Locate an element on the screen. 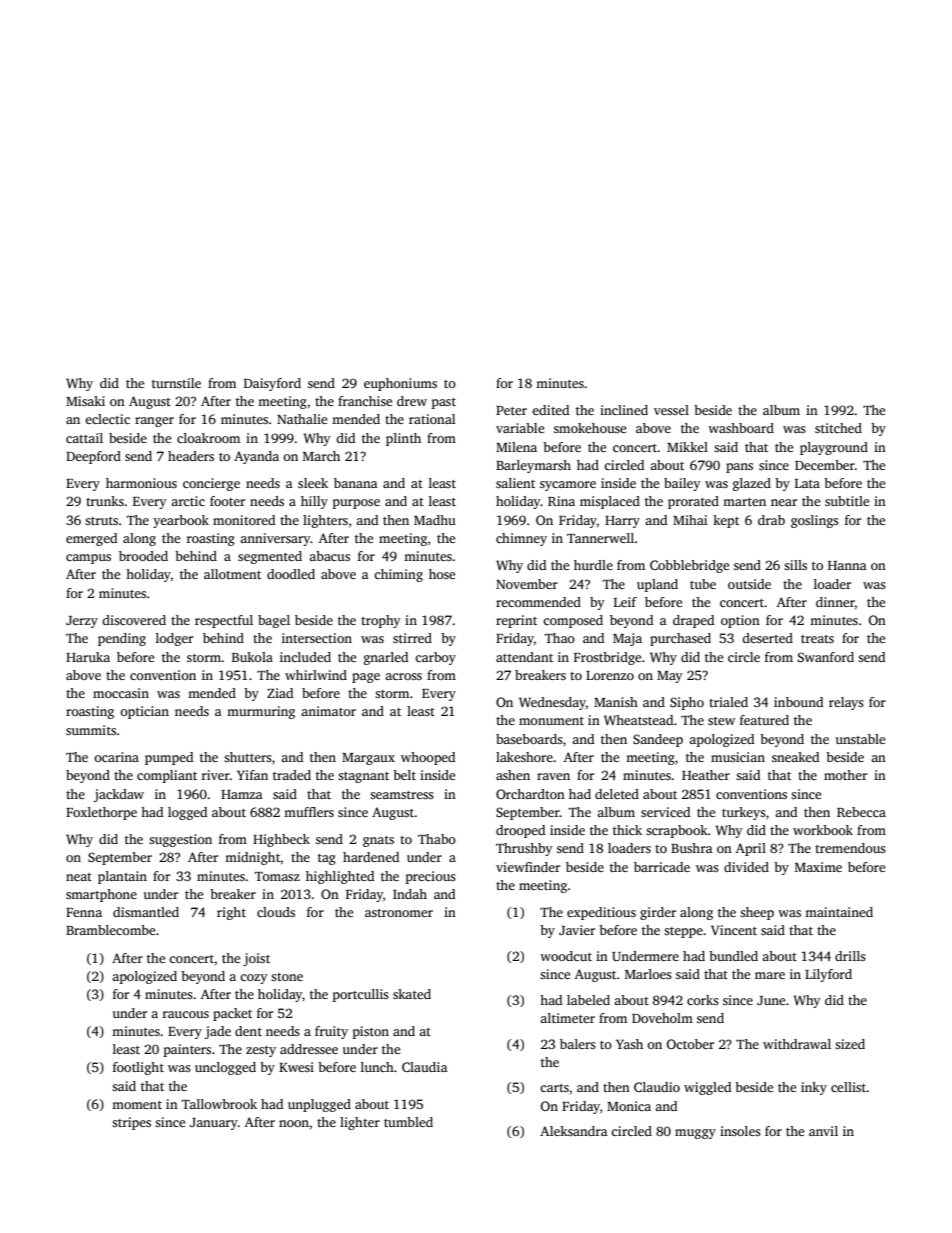  barricade is located at coordinates (662, 867).
